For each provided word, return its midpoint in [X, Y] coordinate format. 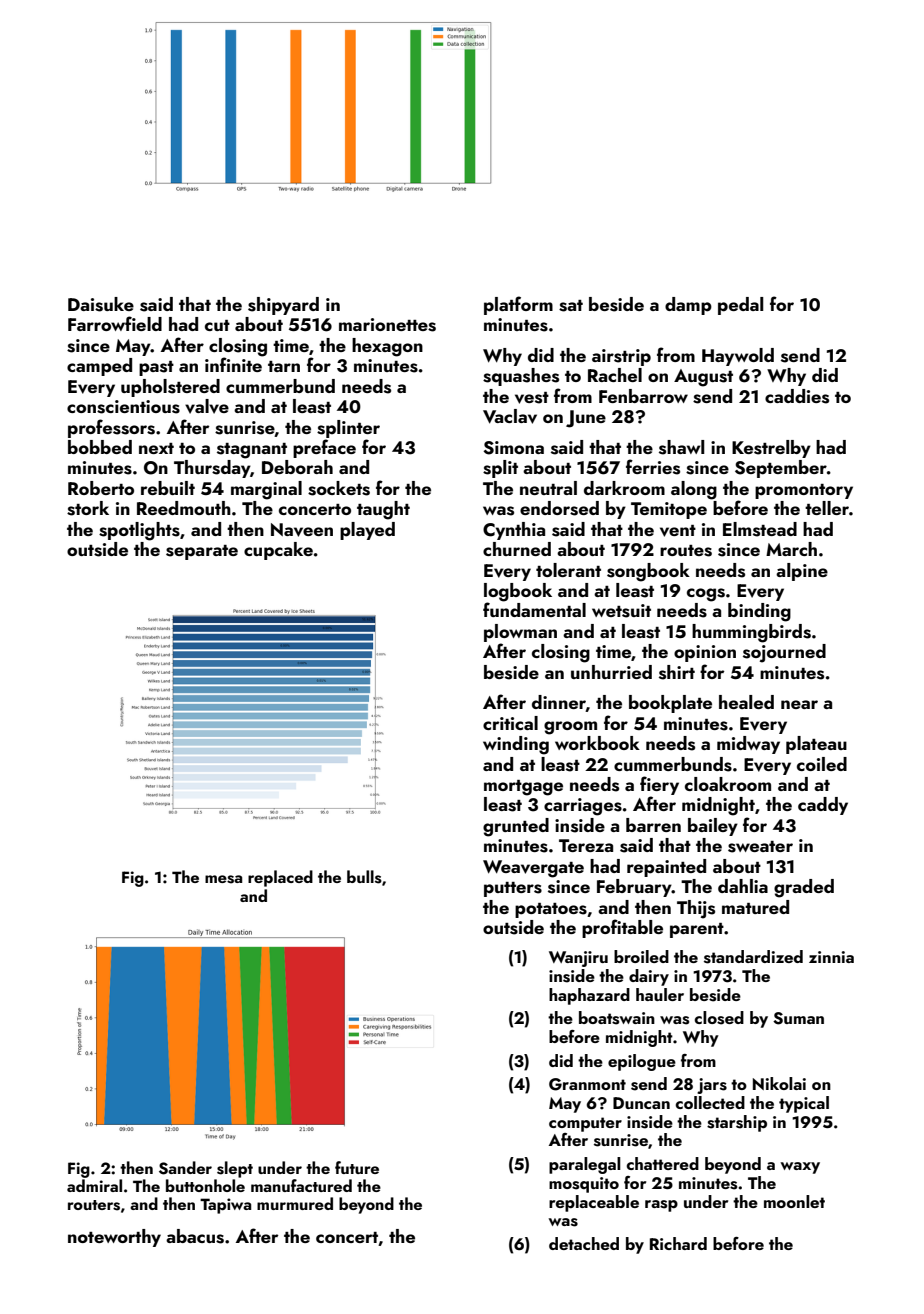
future [357, 1167]
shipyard [283, 306]
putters [513, 889]
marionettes [387, 325]
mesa [223, 879]
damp [688, 306]
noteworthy [114, 1238]
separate [202, 552]
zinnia [831, 957]
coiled [822, 764]
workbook [597, 743]
